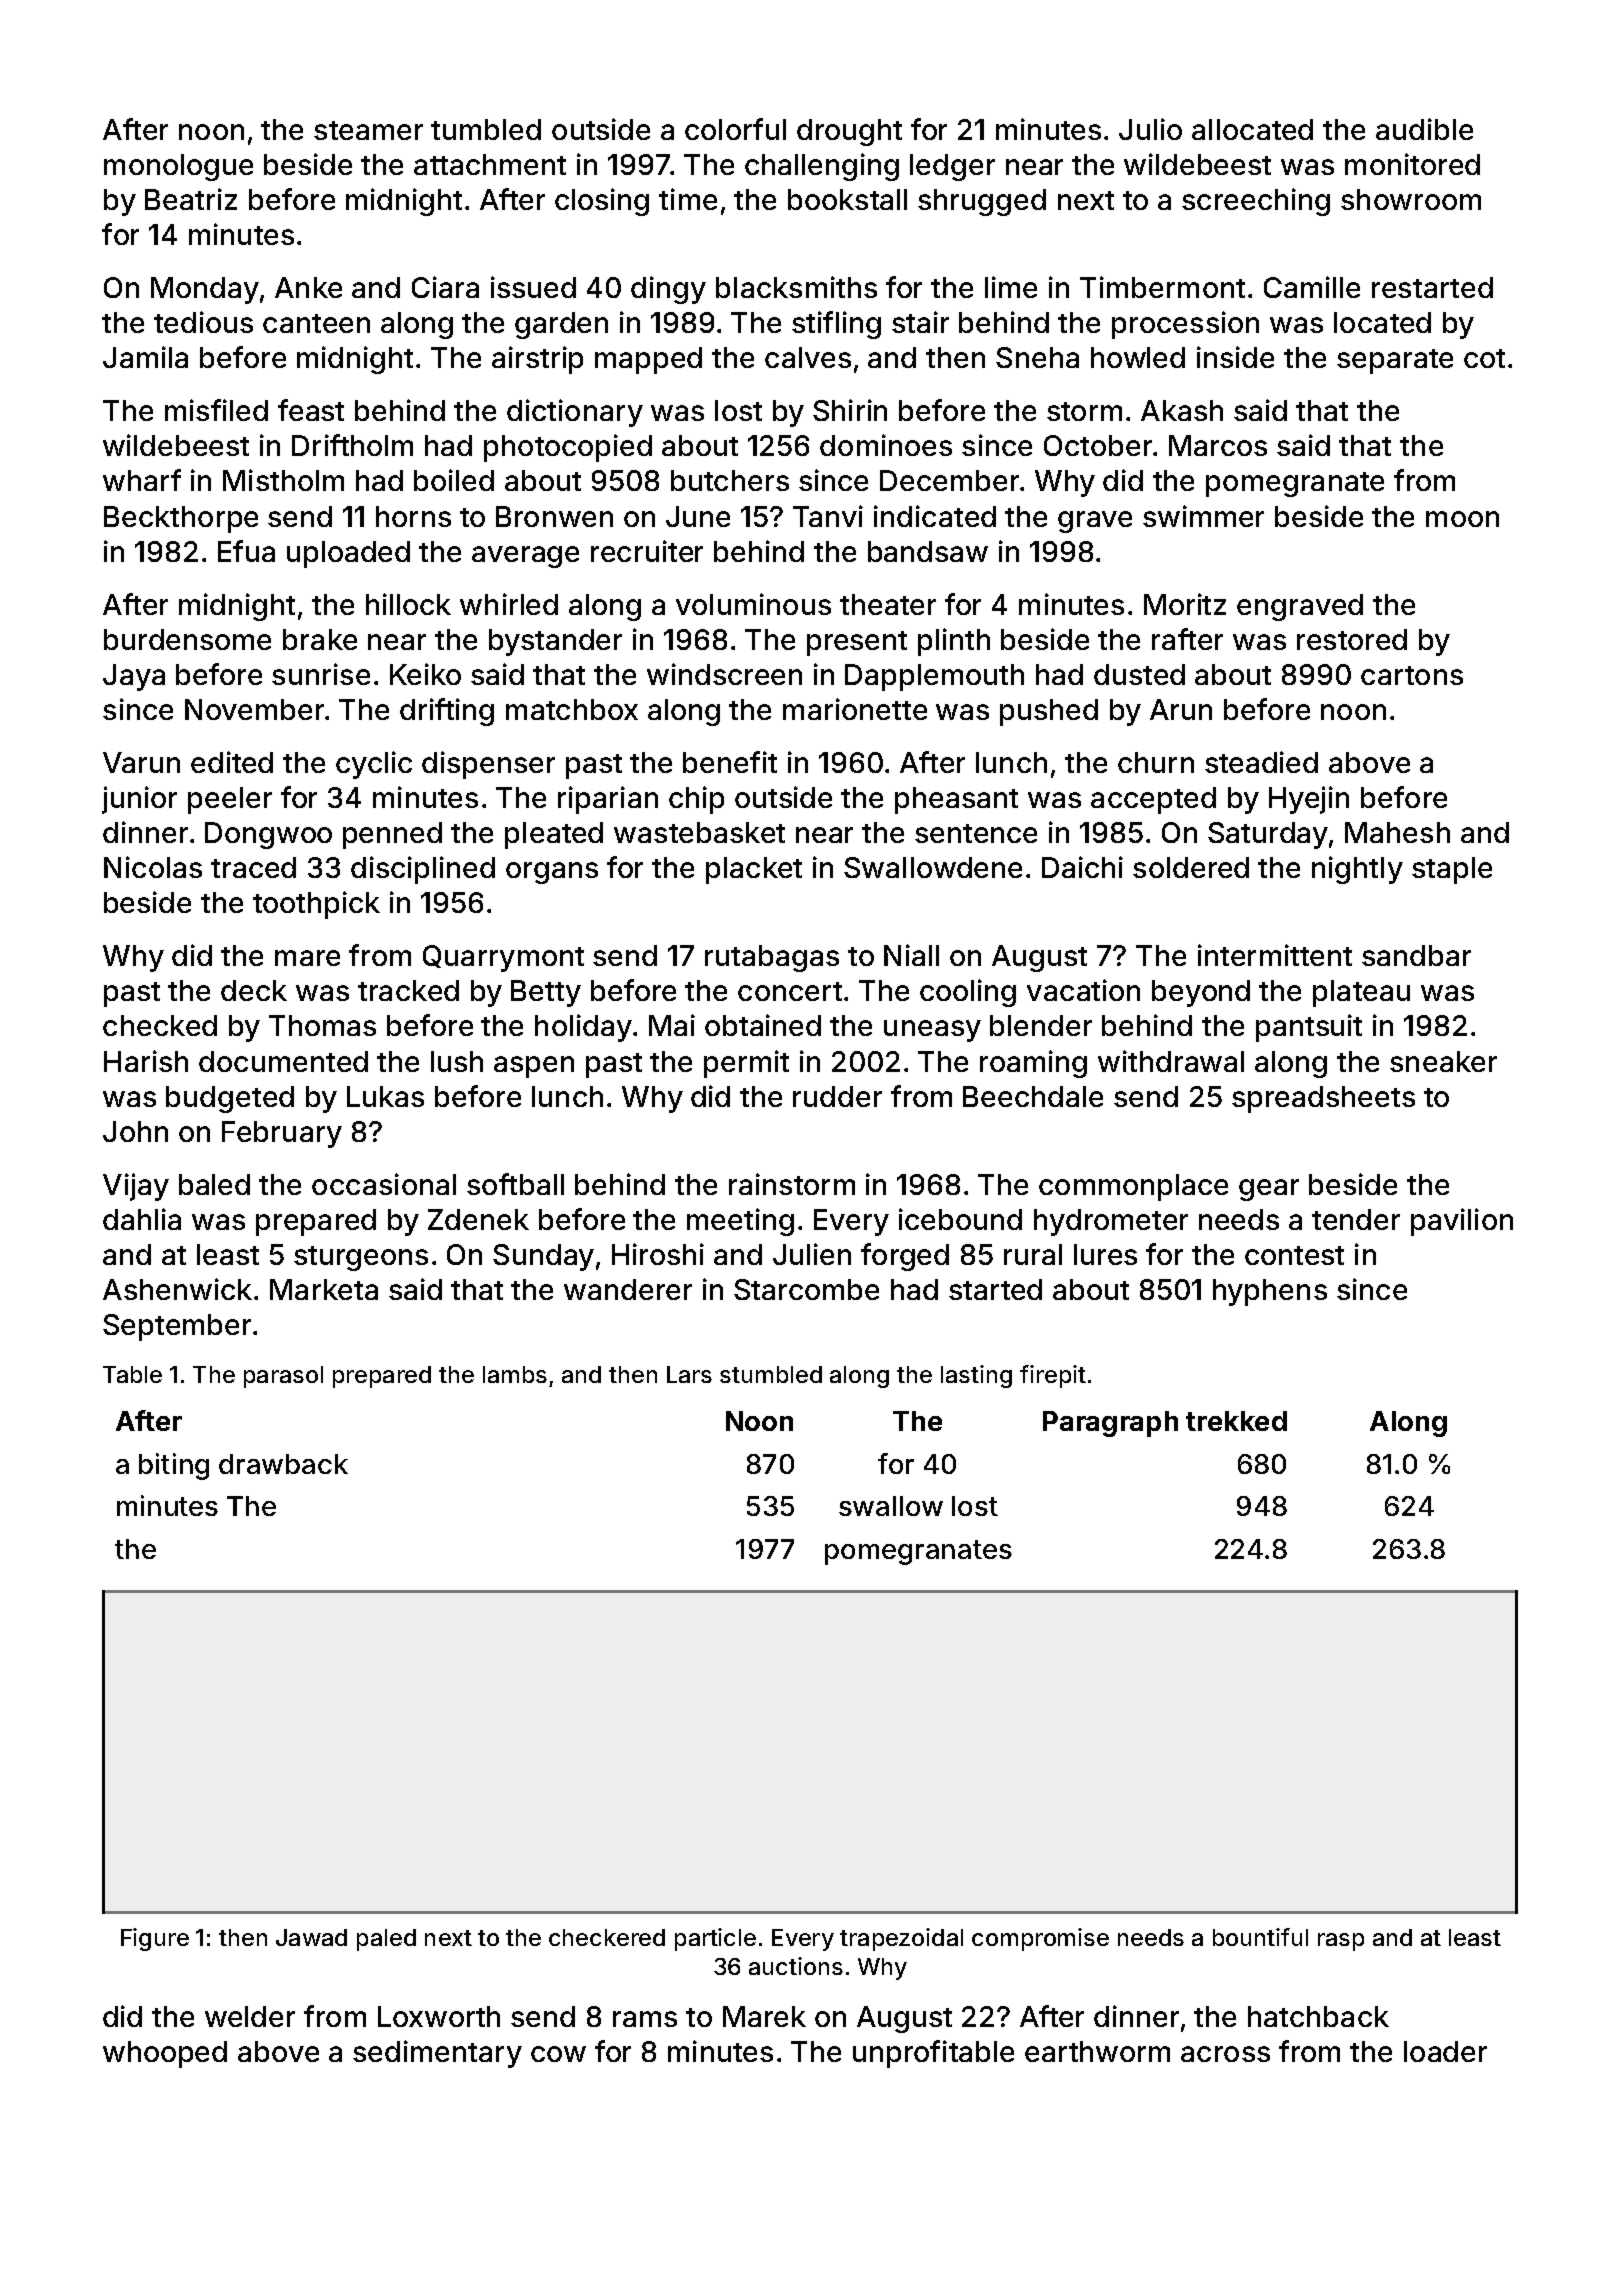  I want to click on sedimentary, so click(437, 2054).
